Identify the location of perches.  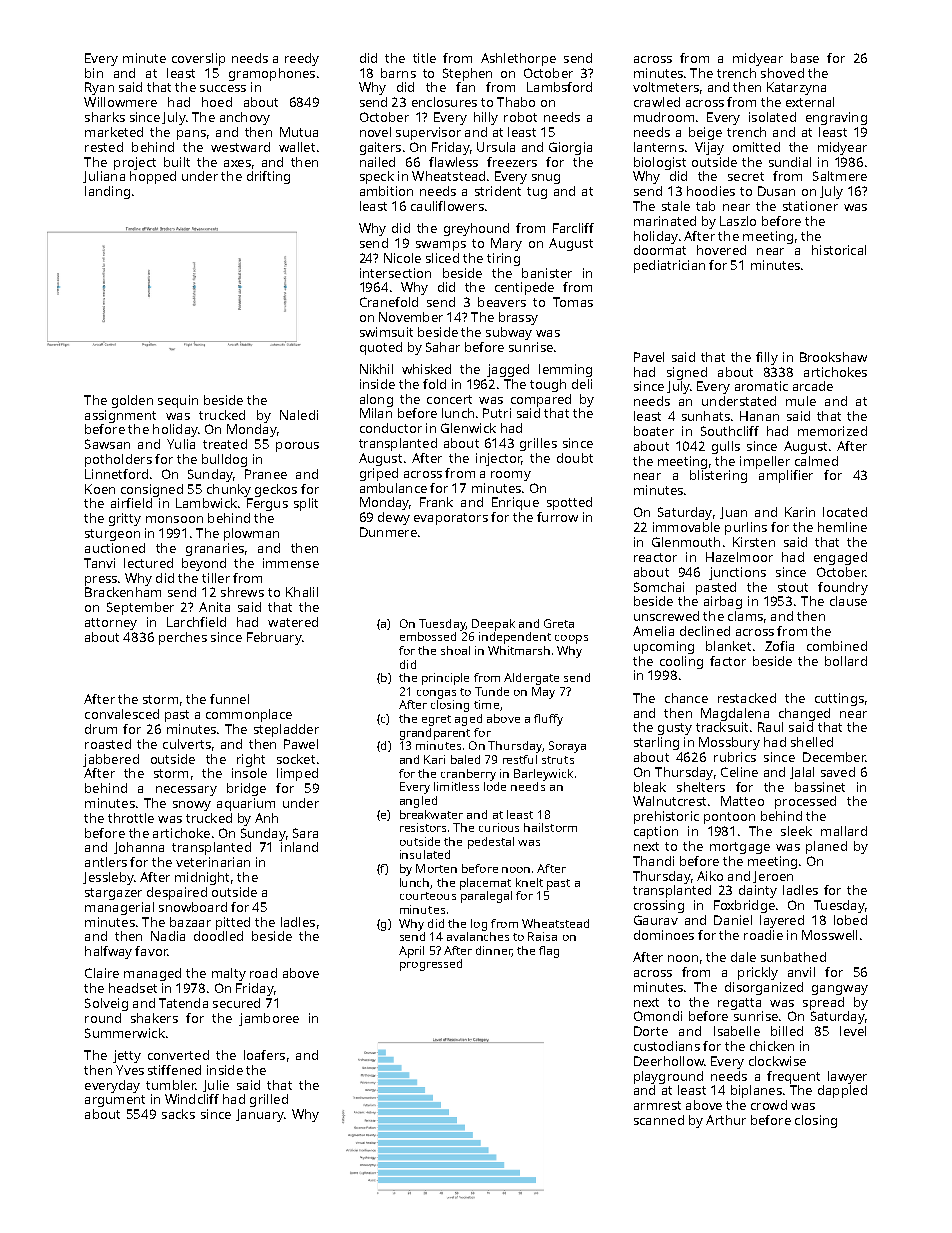
(183, 638).
